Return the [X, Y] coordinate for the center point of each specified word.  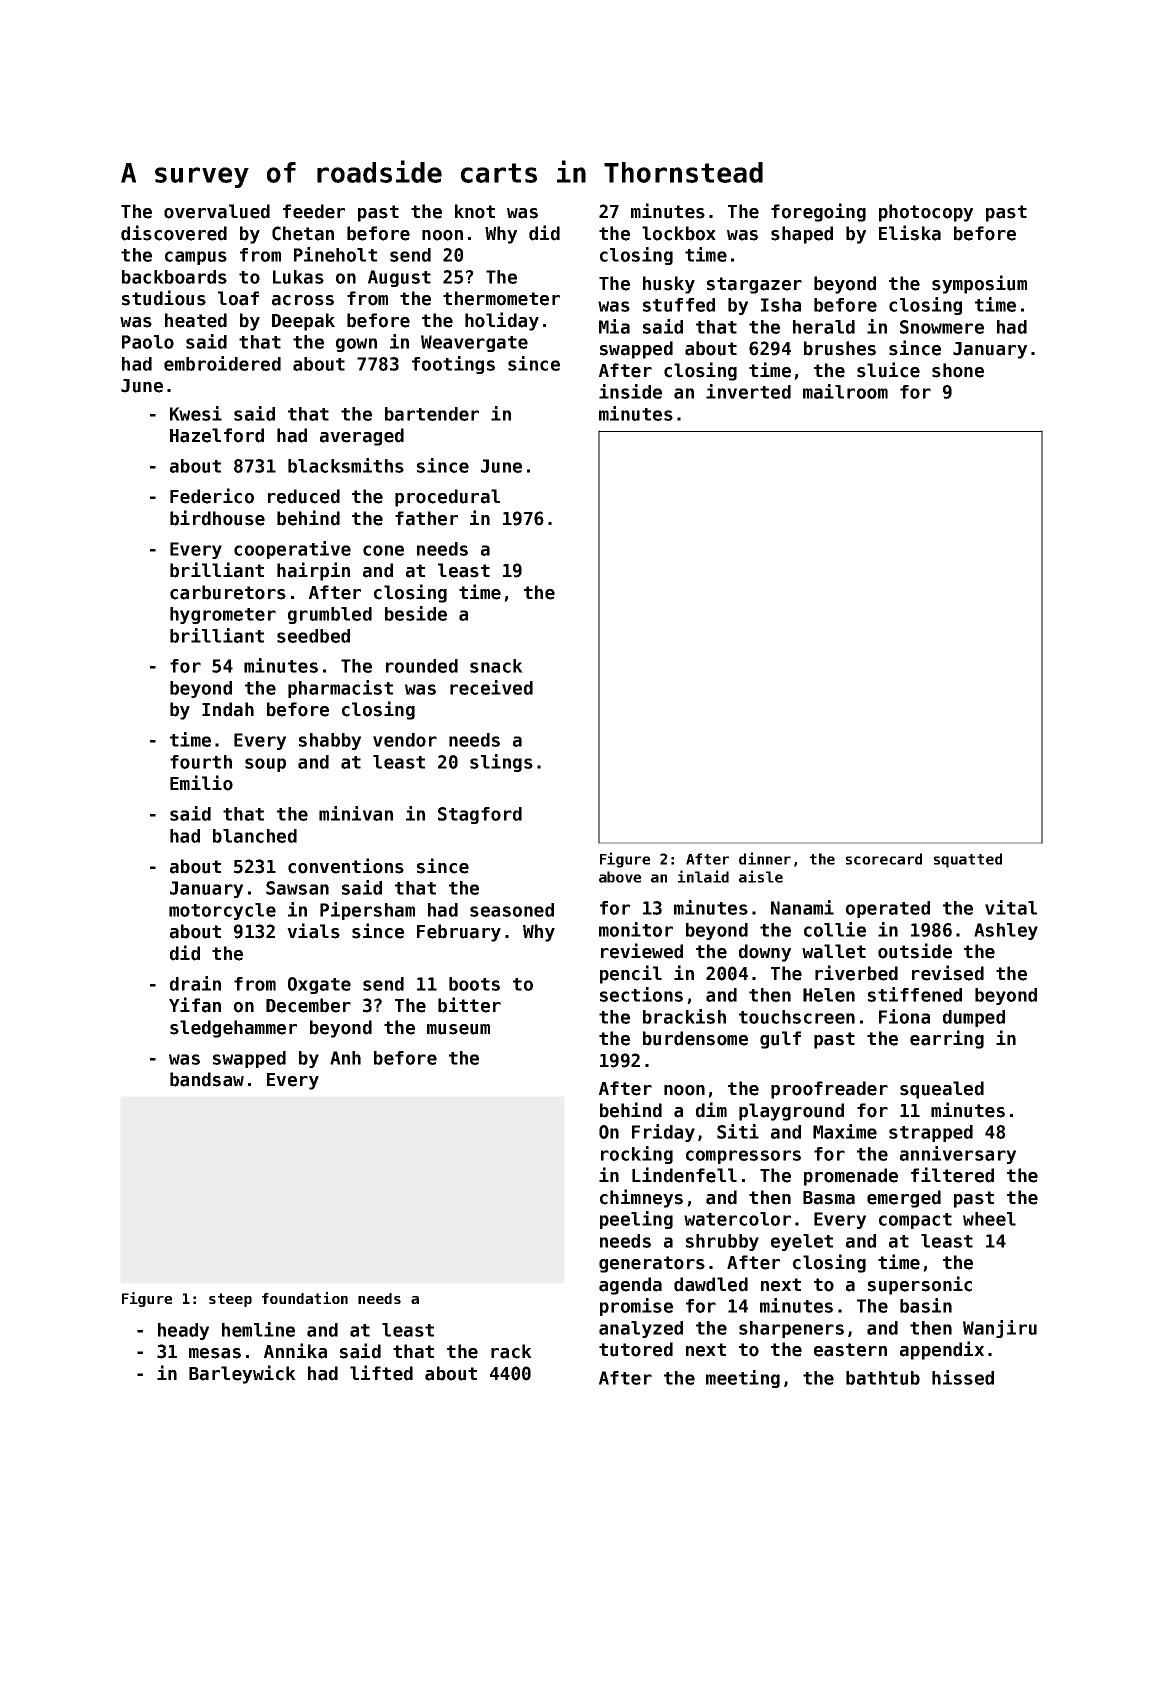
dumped [974, 1018]
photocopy [926, 213]
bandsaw [207, 1079]
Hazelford [217, 435]
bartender [432, 414]
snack [496, 666]
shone [958, 370]
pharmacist [340, 689]
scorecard [883, 859]
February [459, 933]
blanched [255, 836]
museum [458, 1029]
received [491, 687]
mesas [215, 1353]
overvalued [217, 211]
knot [475, 211]
